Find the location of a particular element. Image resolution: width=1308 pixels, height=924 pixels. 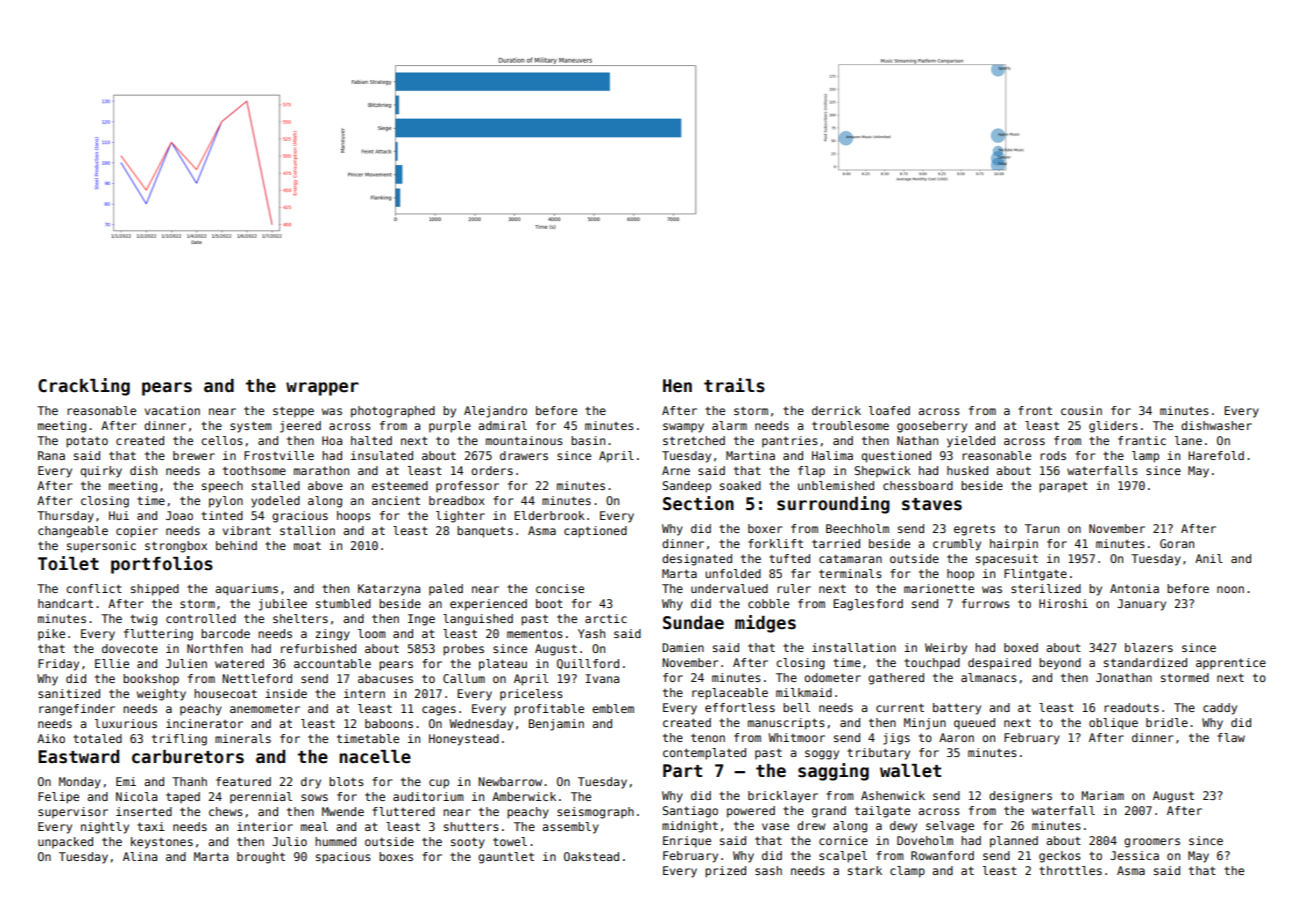

spacesuit is located at coordinates (1007, 560).
